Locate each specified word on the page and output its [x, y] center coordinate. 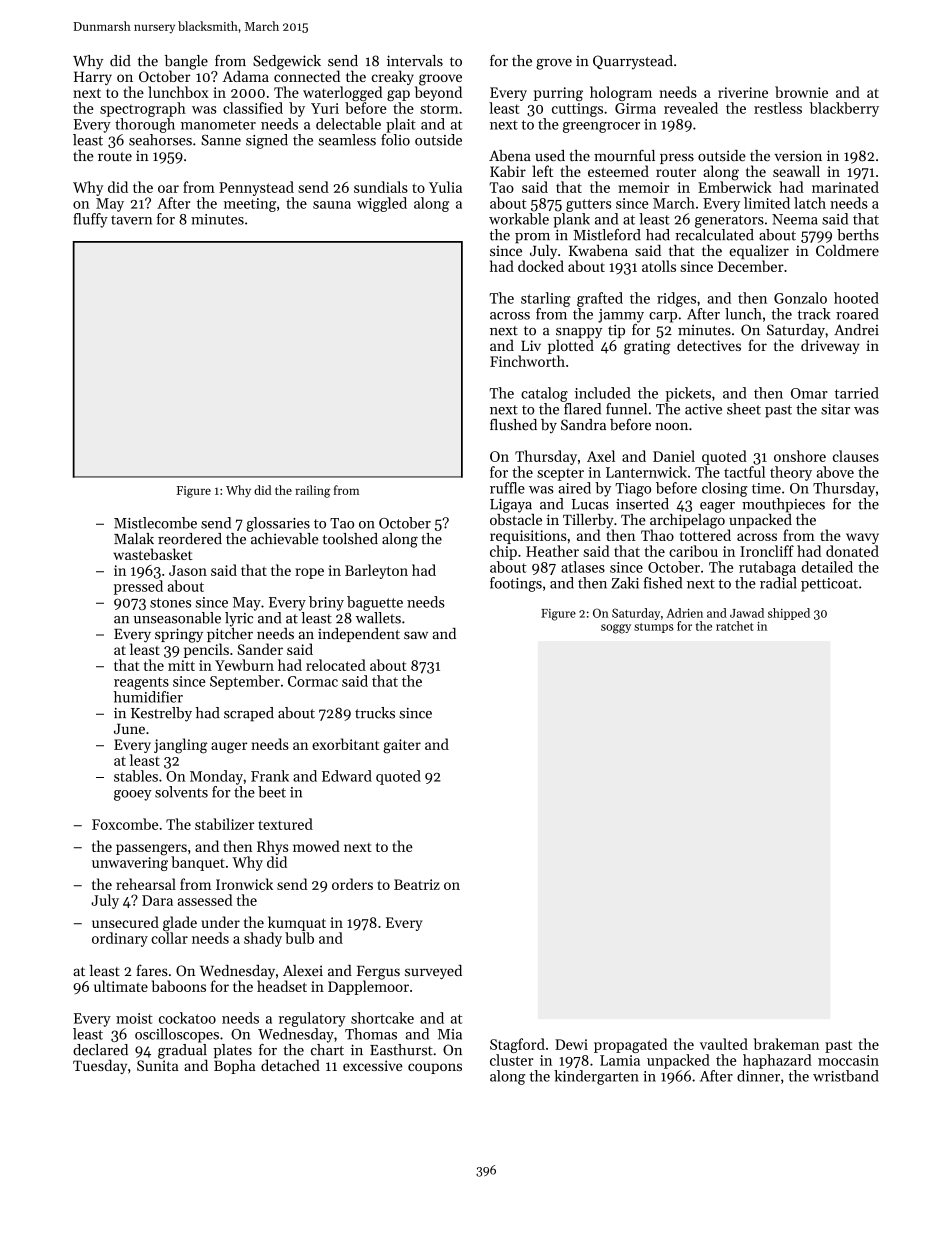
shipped [789, 614]
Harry [93, 78]
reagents [141, 683]
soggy [616, 629]
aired [575, 488]
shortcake [382, 1018]
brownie [801, 92]
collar [169, 938]
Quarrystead [633, 62]
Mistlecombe [155, 523]
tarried [857, 393]
